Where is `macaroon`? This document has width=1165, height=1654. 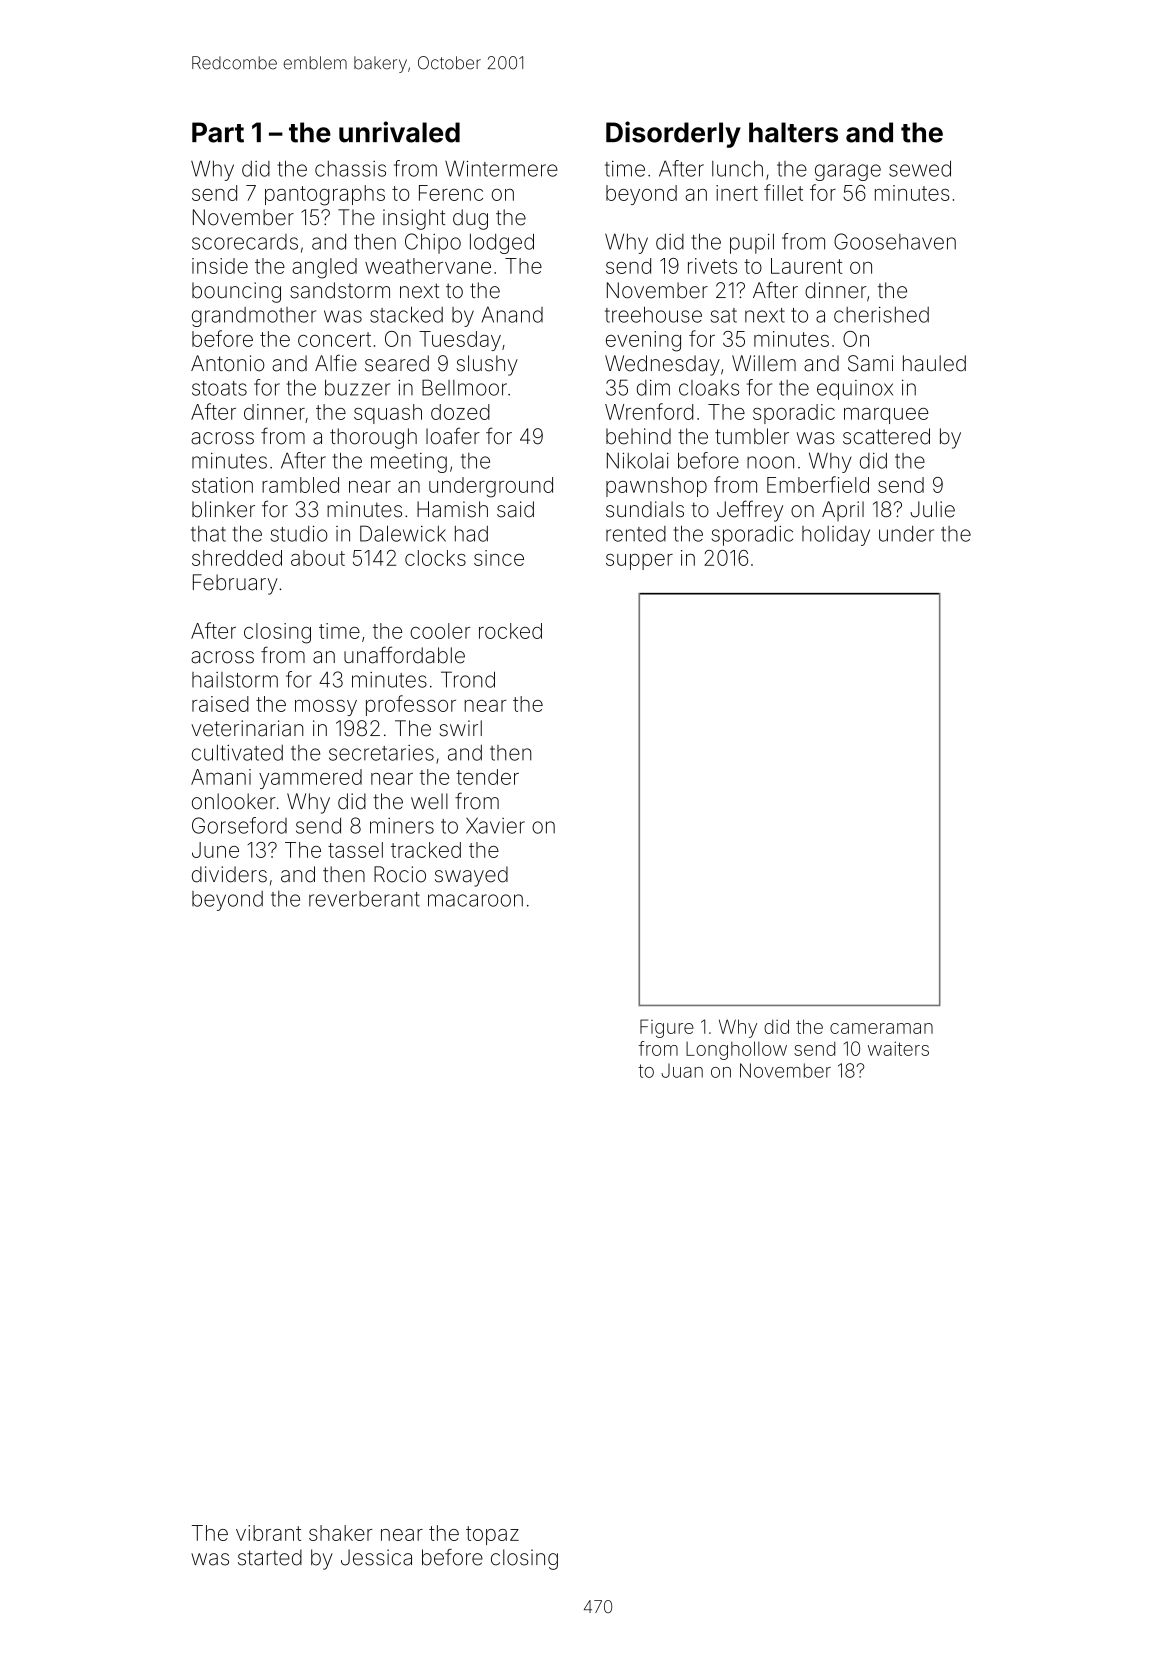
macaroon is located at coordinates (475, 900).
